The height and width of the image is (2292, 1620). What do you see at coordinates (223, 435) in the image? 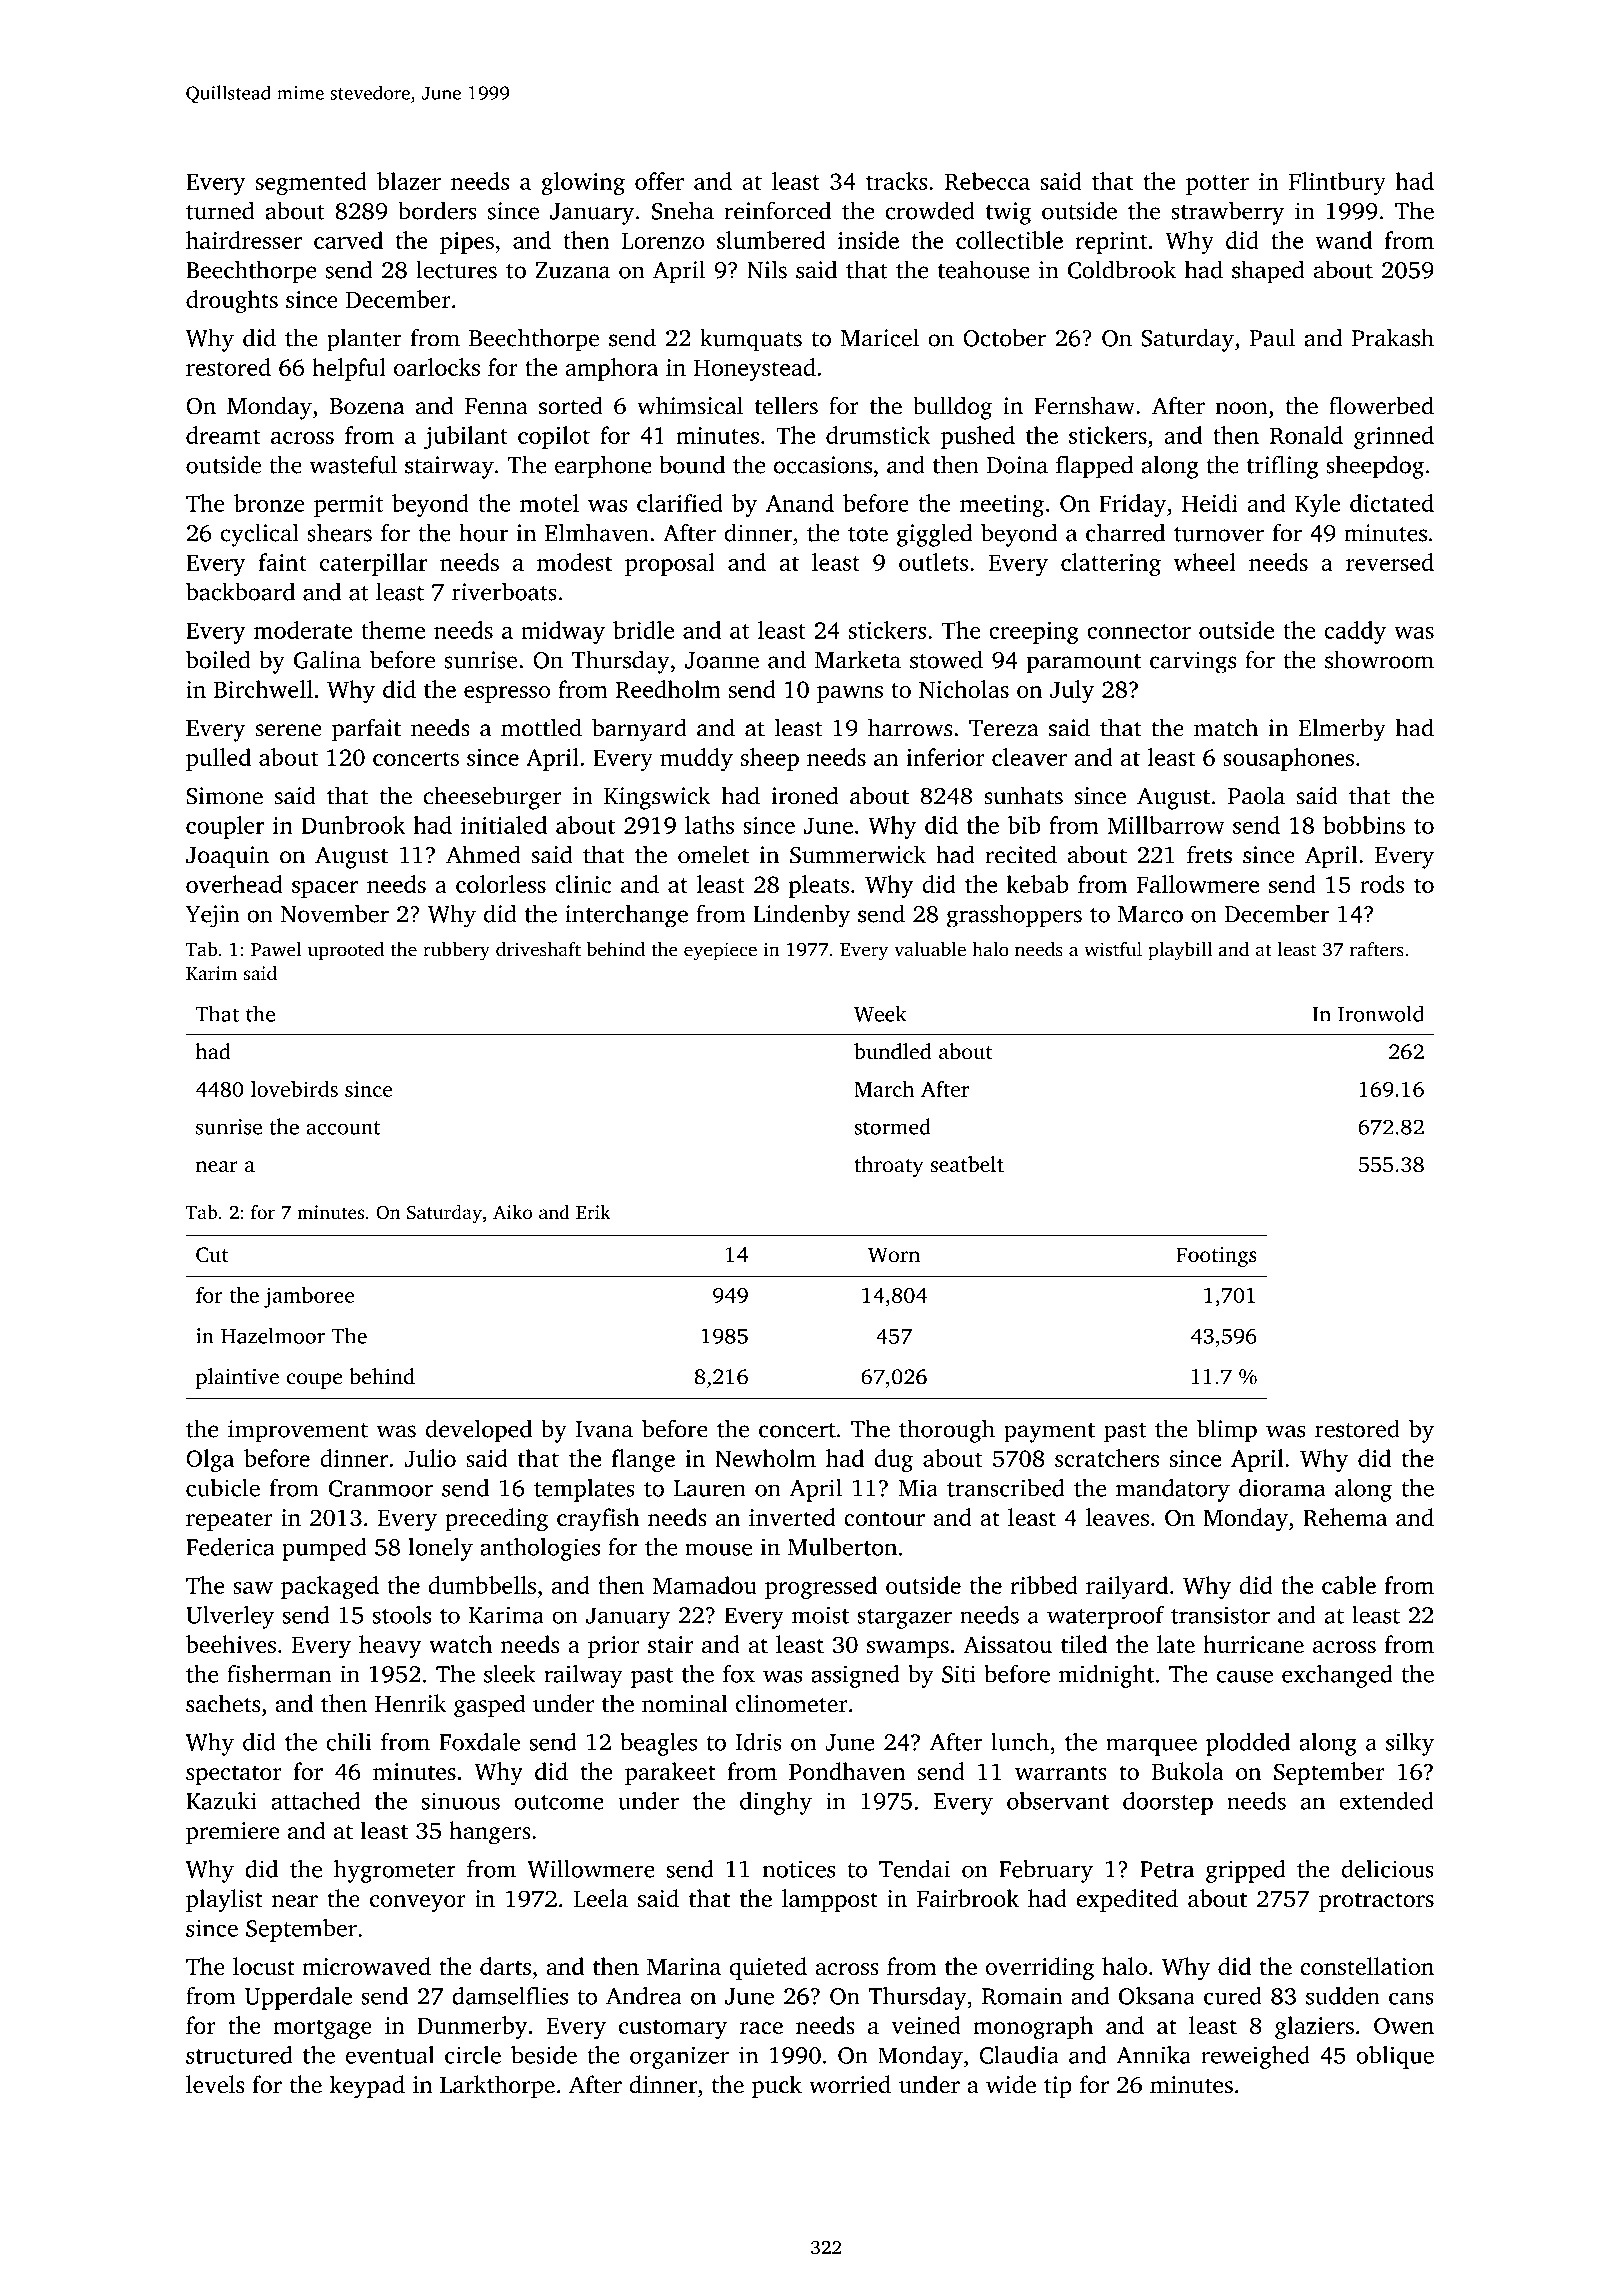
I see `dreamt` at bounding box center [223, 435].
